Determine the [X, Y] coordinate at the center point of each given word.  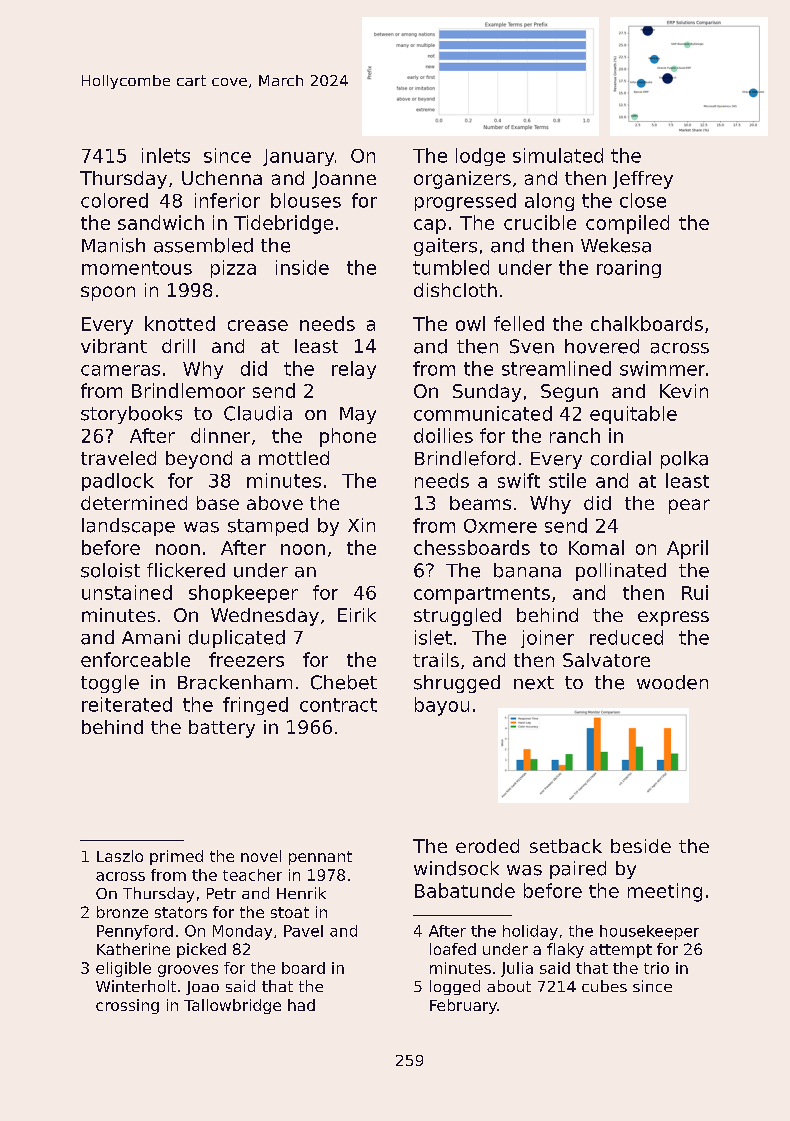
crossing [127, 1006]
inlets [166, 155]
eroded [487, 846]
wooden [672, 682]
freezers [246, 659]
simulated [558, 155]
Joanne [344, 180]
